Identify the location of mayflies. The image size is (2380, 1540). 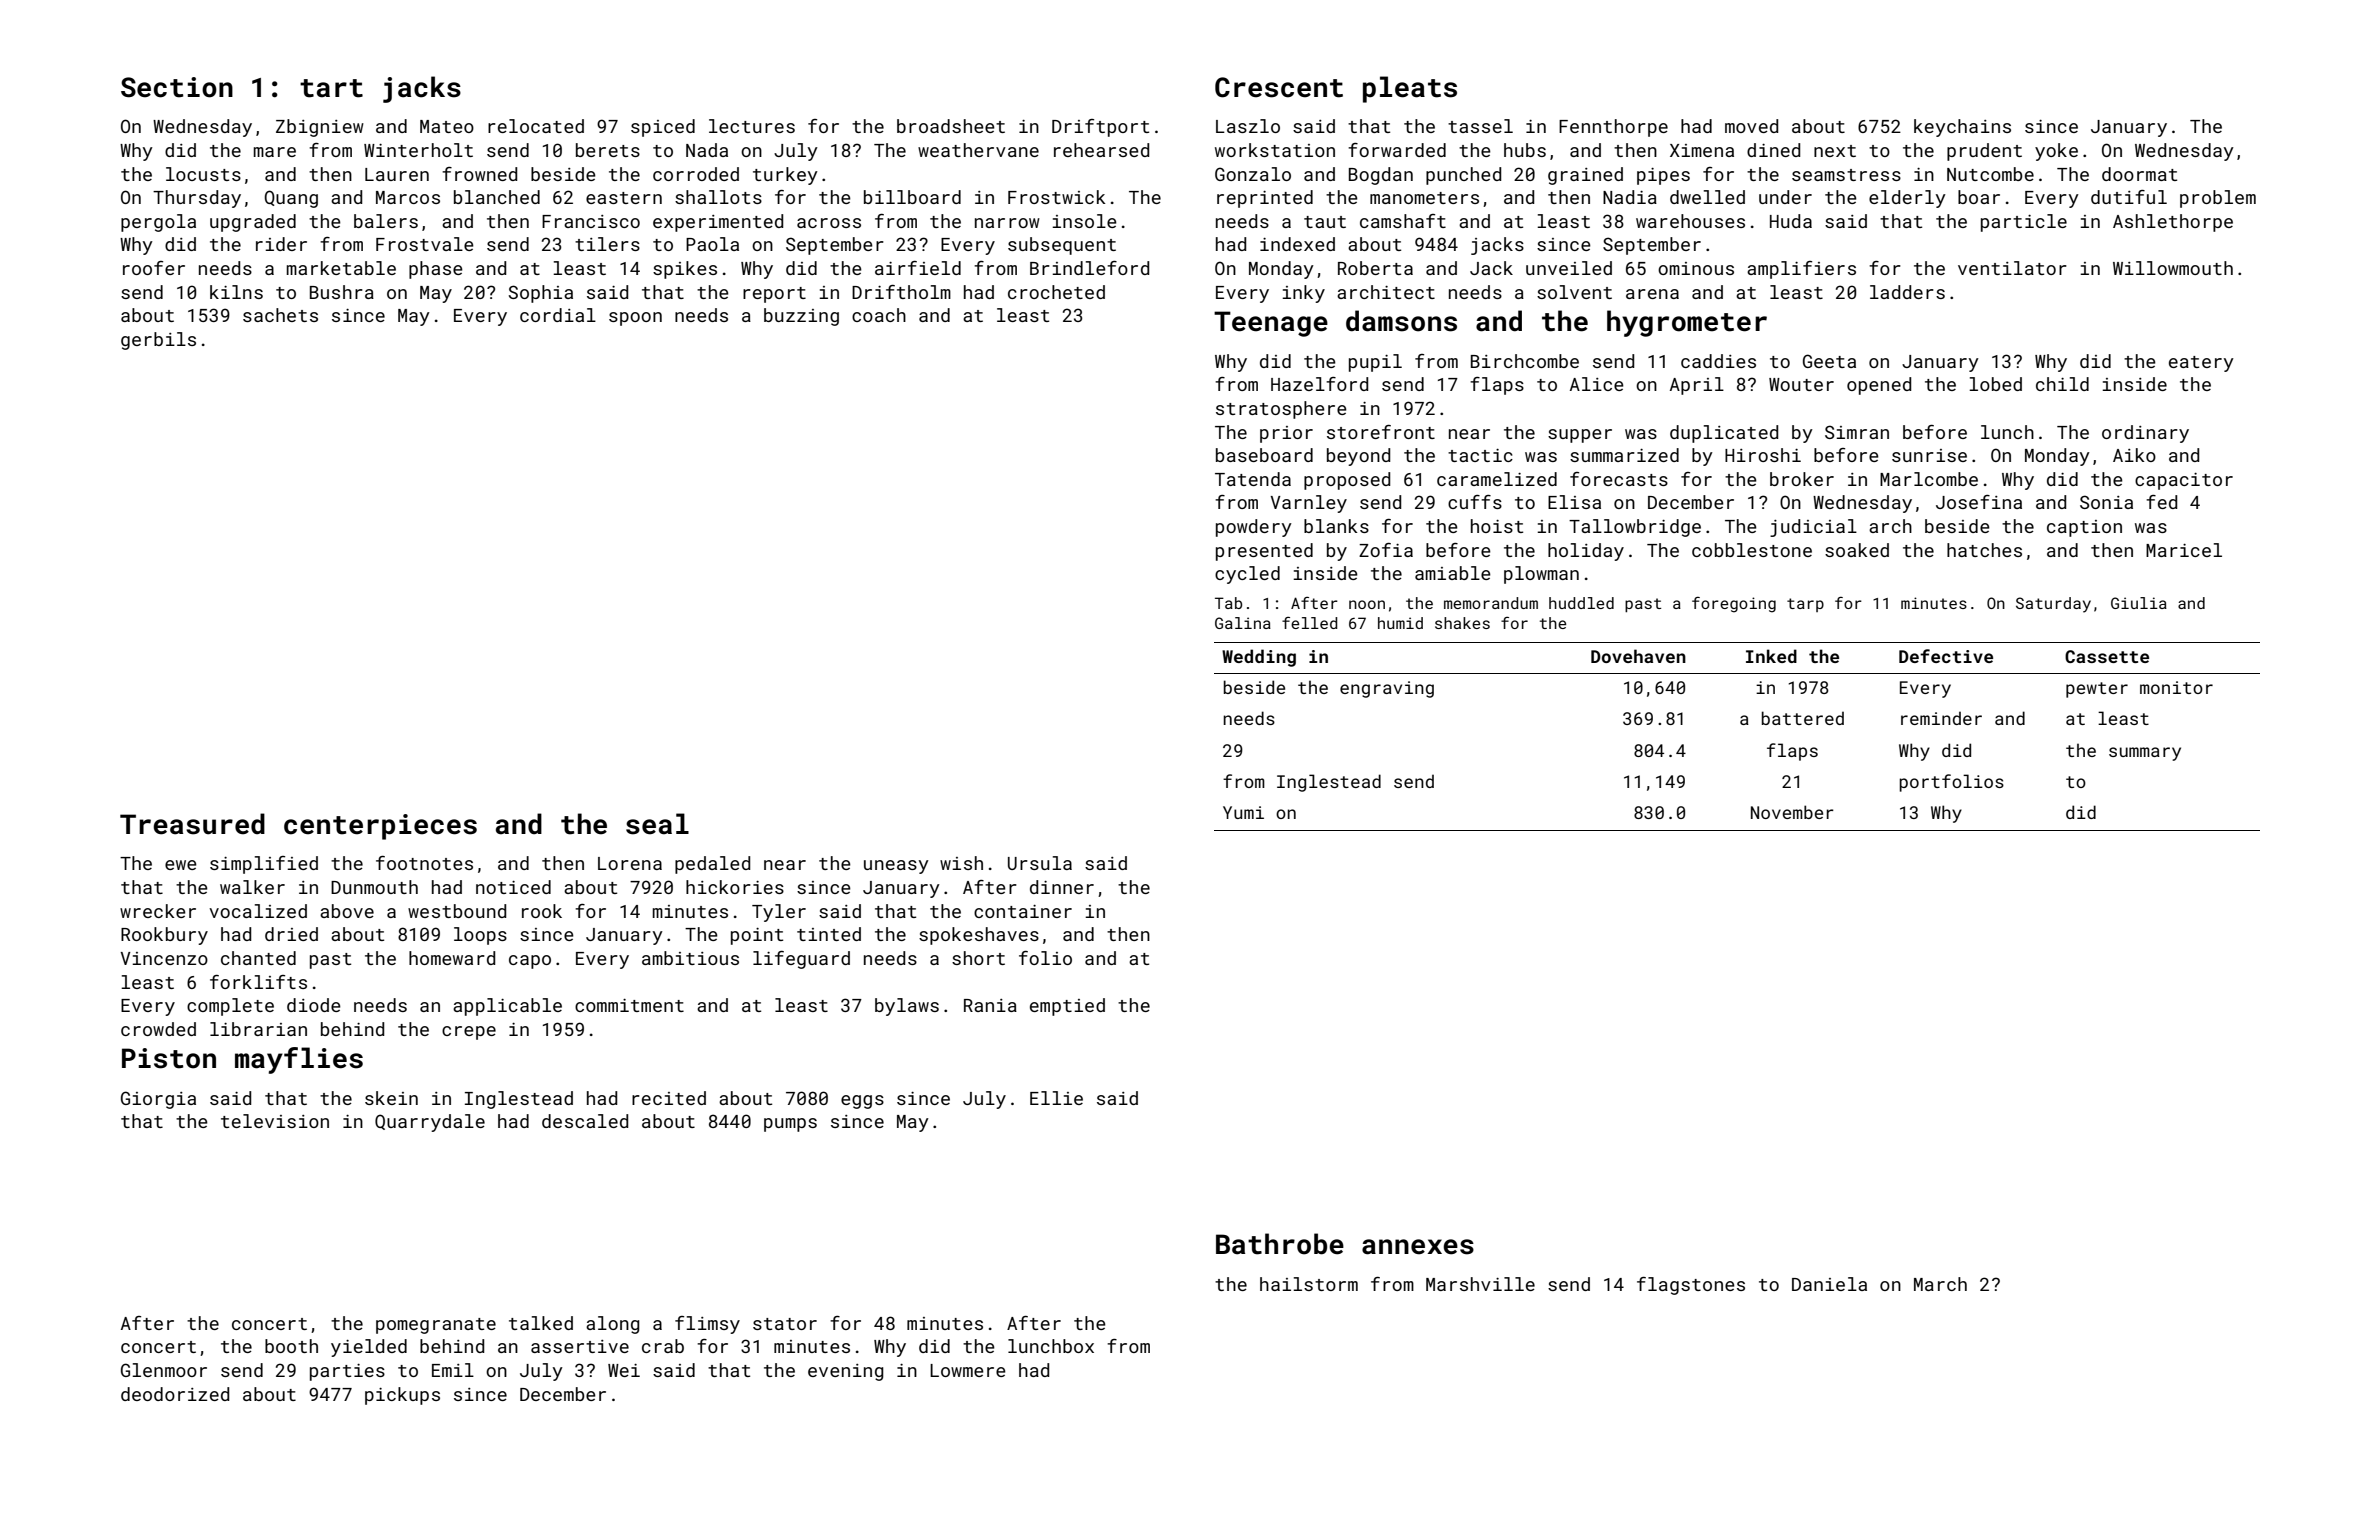
(299, 1060).
